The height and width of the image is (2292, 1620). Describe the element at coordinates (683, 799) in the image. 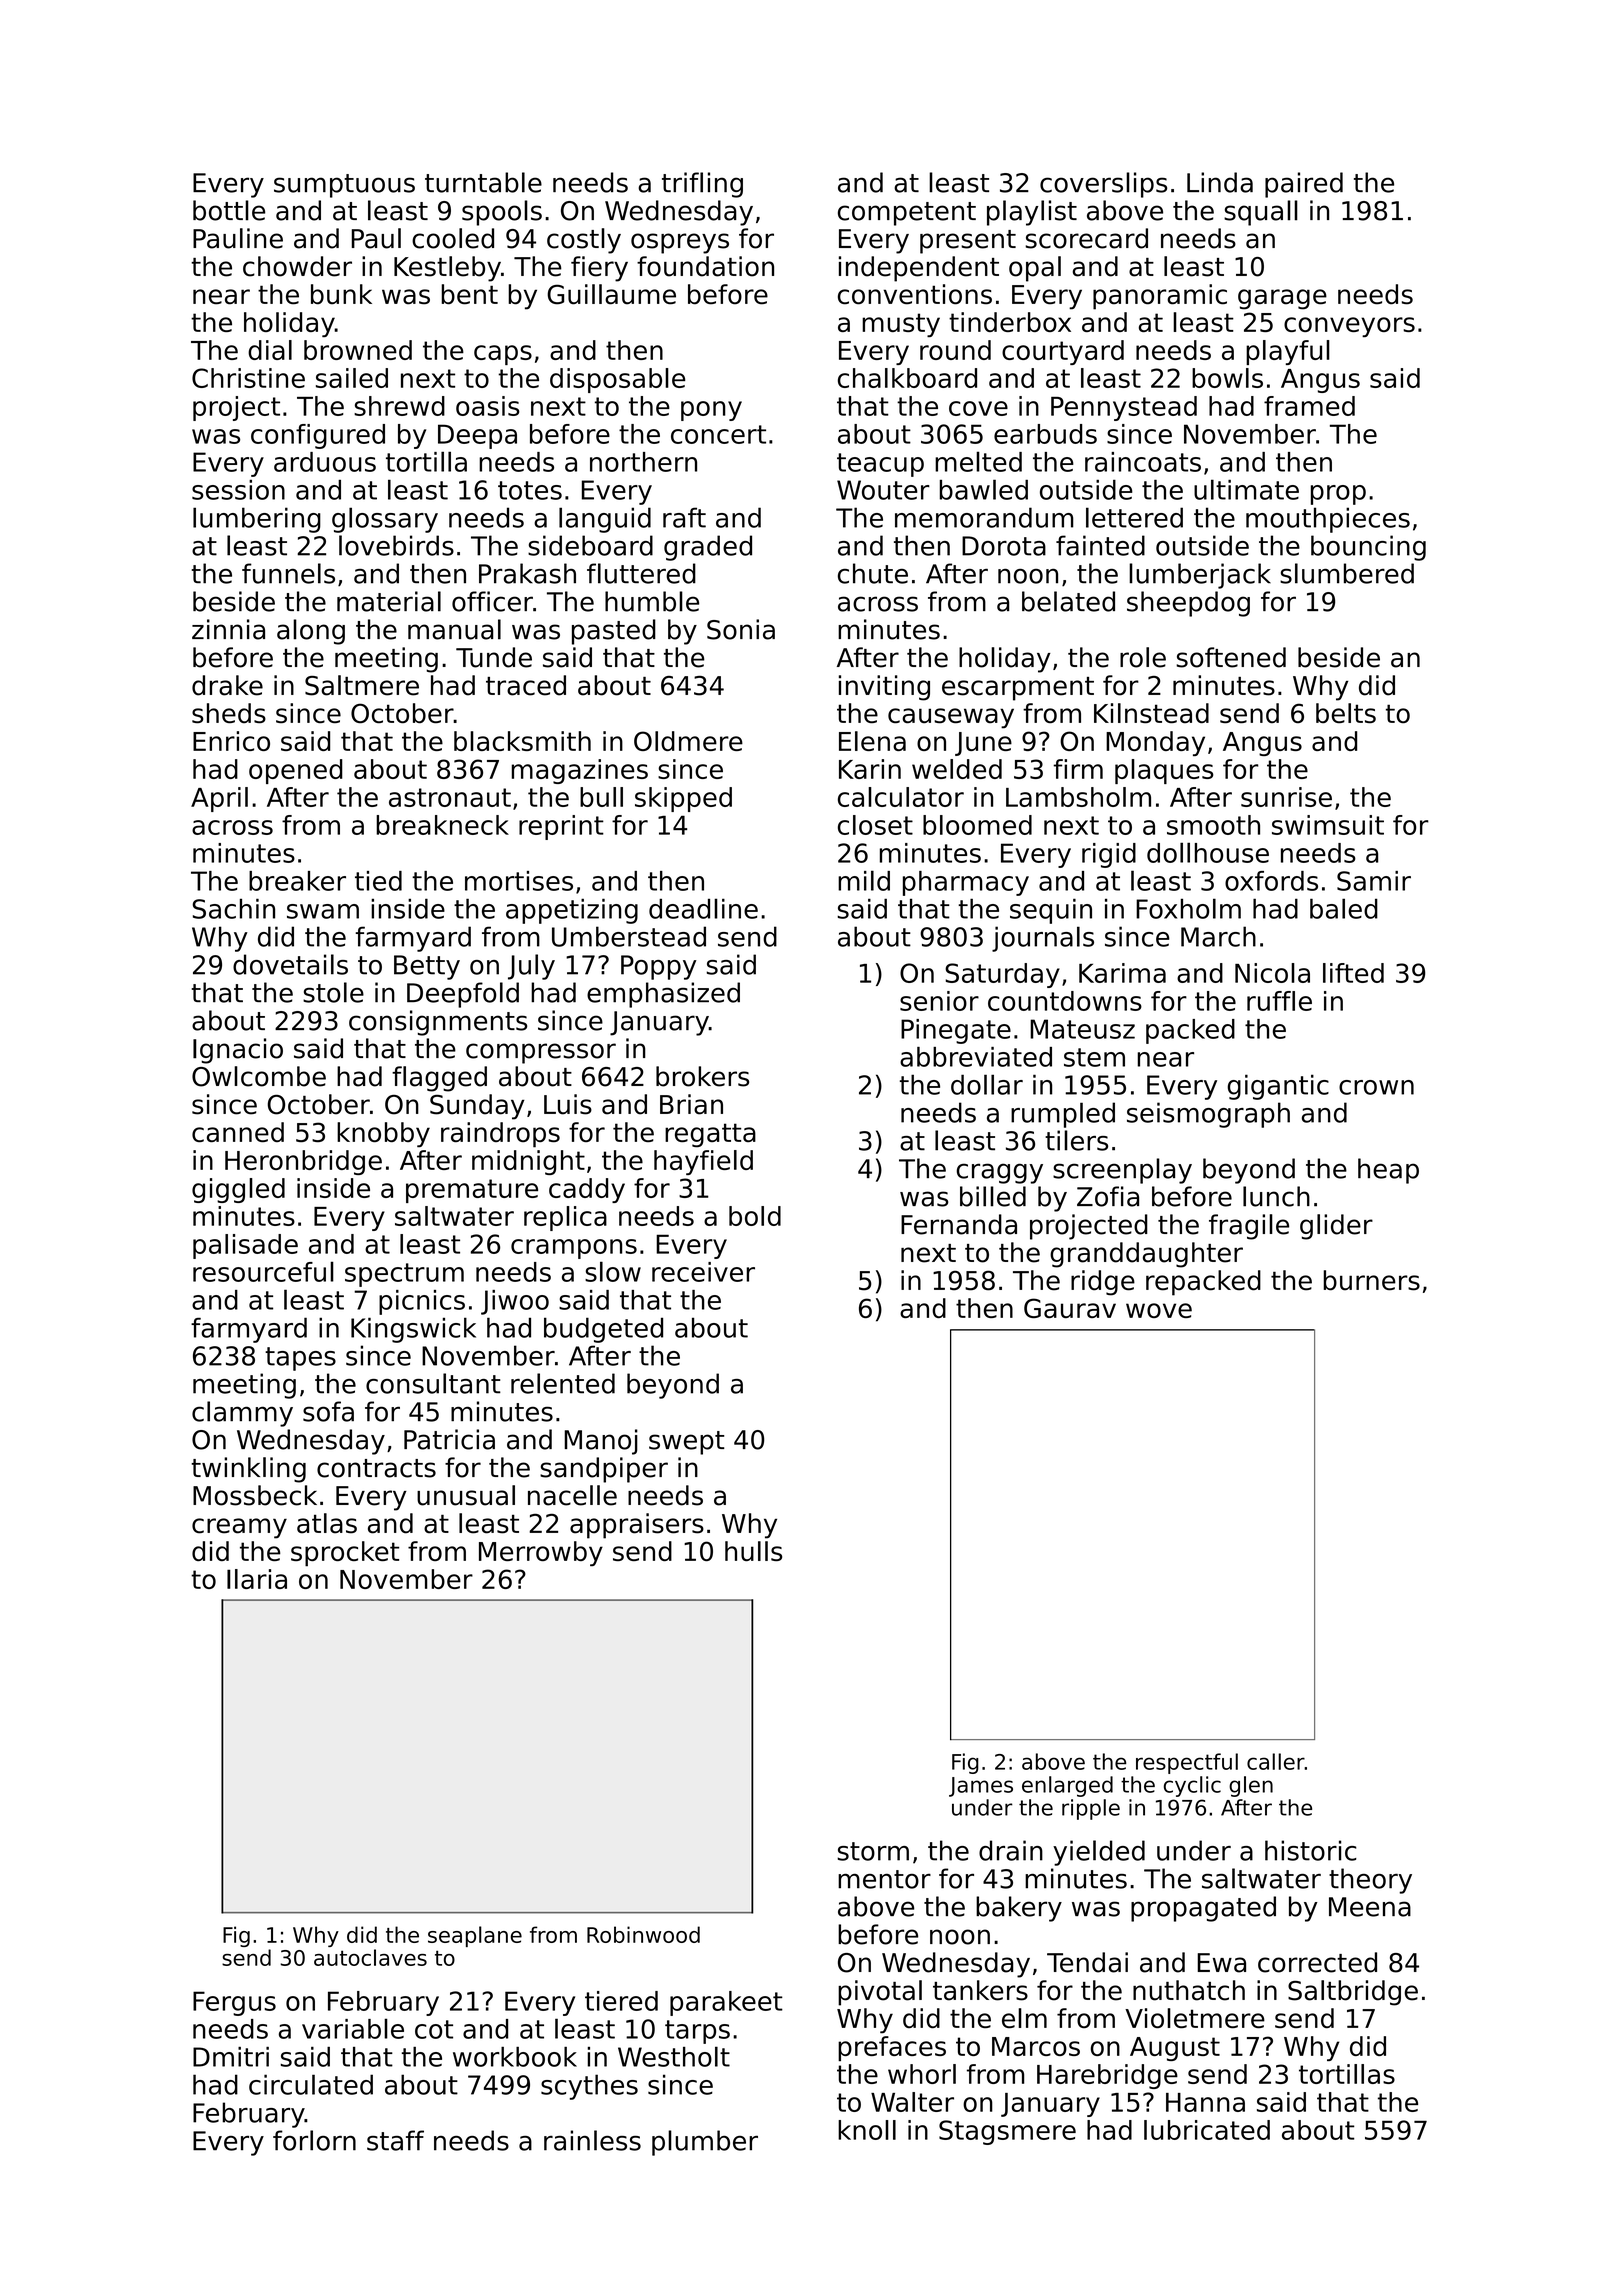

I see `skipped` at that location.
